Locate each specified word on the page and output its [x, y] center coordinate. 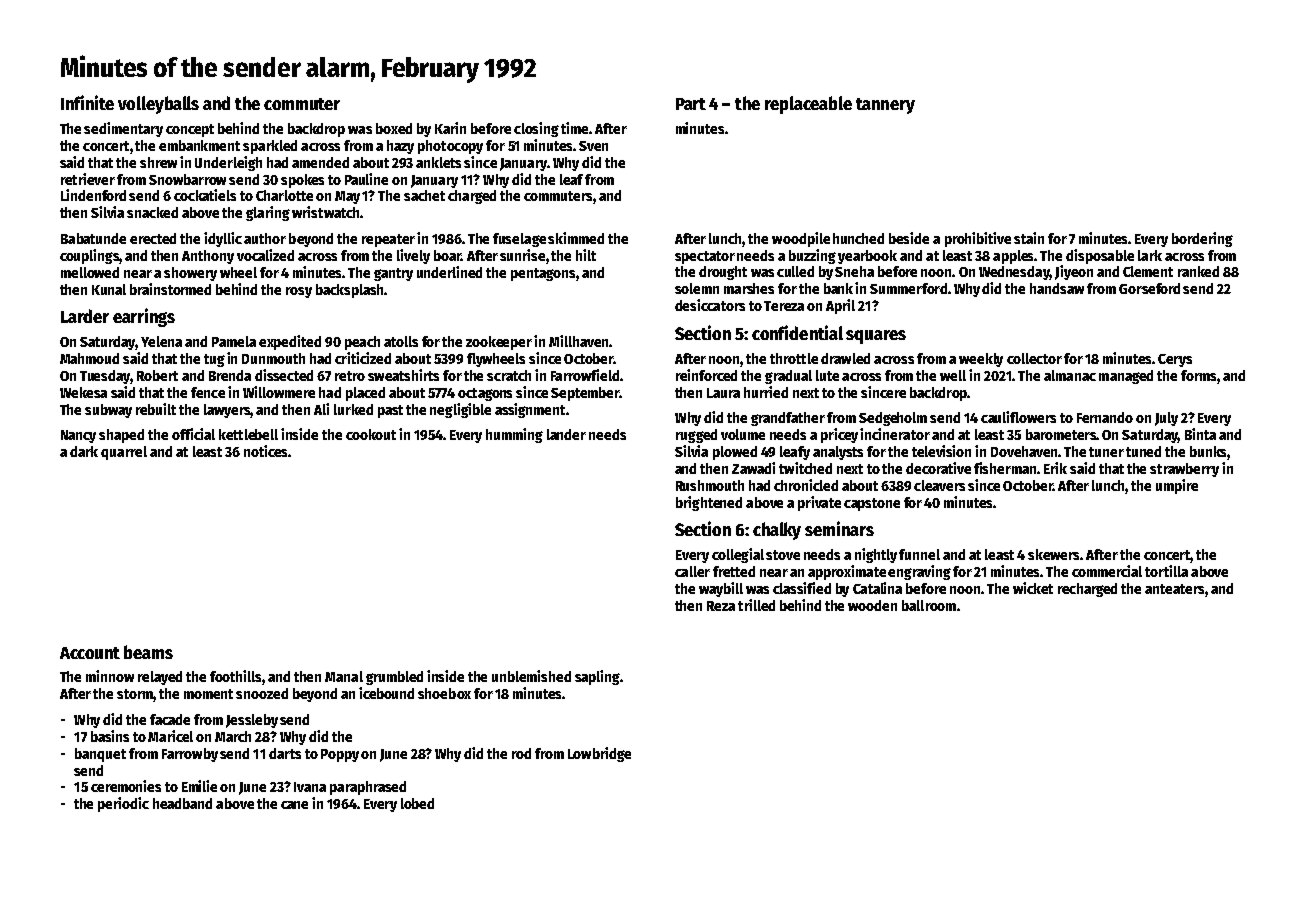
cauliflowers [1018, 417]
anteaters [1174, 589]
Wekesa [83, 392]
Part [691, 104]
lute [827, 375]
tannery [885, 106]
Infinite [87, 102]
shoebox [444, 693]
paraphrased [368, 788]
